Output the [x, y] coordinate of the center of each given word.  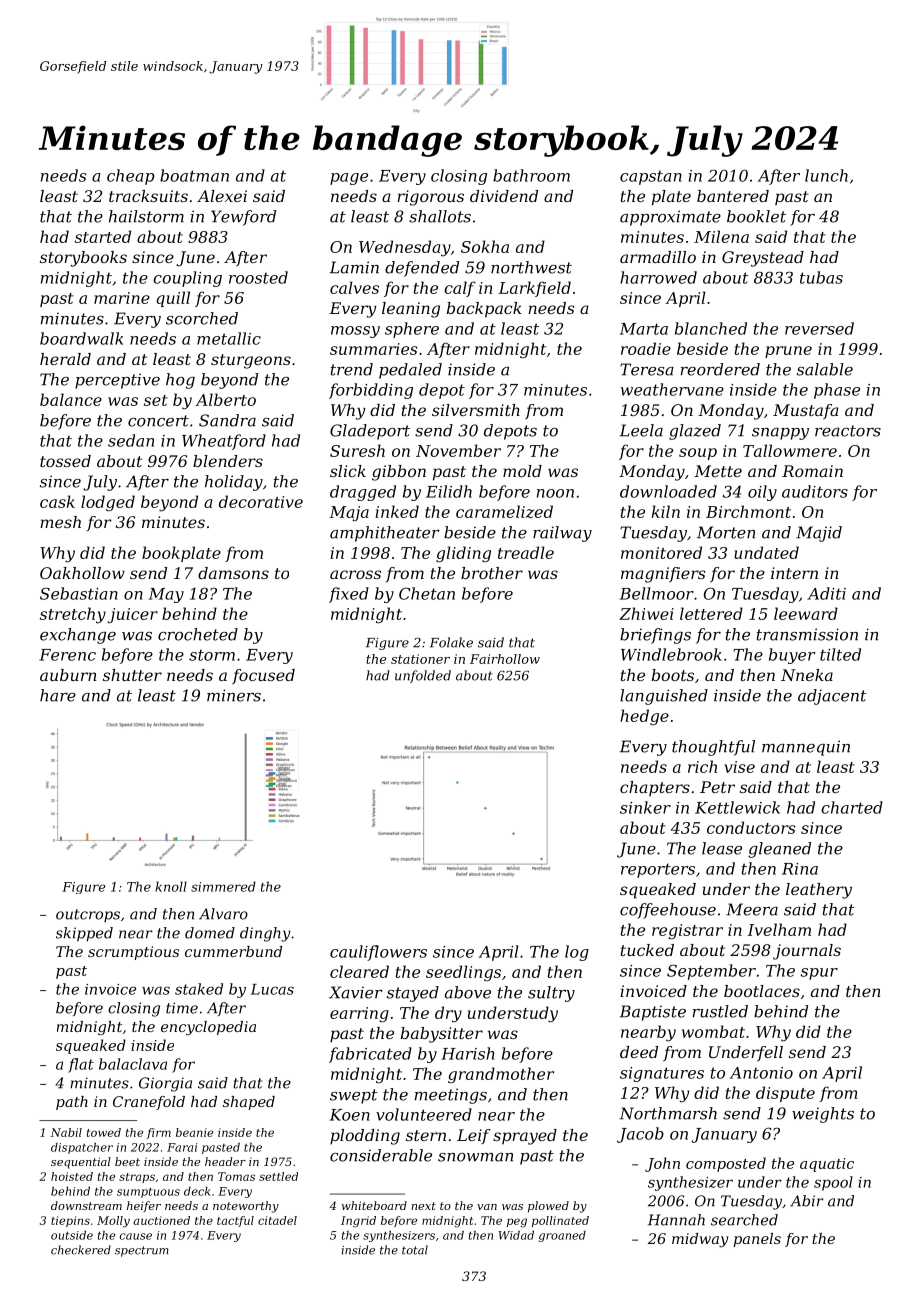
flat [81, 1065]
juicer [132, 615]
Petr [717, 787]
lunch [826, 175]
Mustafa [806, 411]
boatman [194, 175]
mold [522, 471]
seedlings [463, 973]
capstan [651, 178]
